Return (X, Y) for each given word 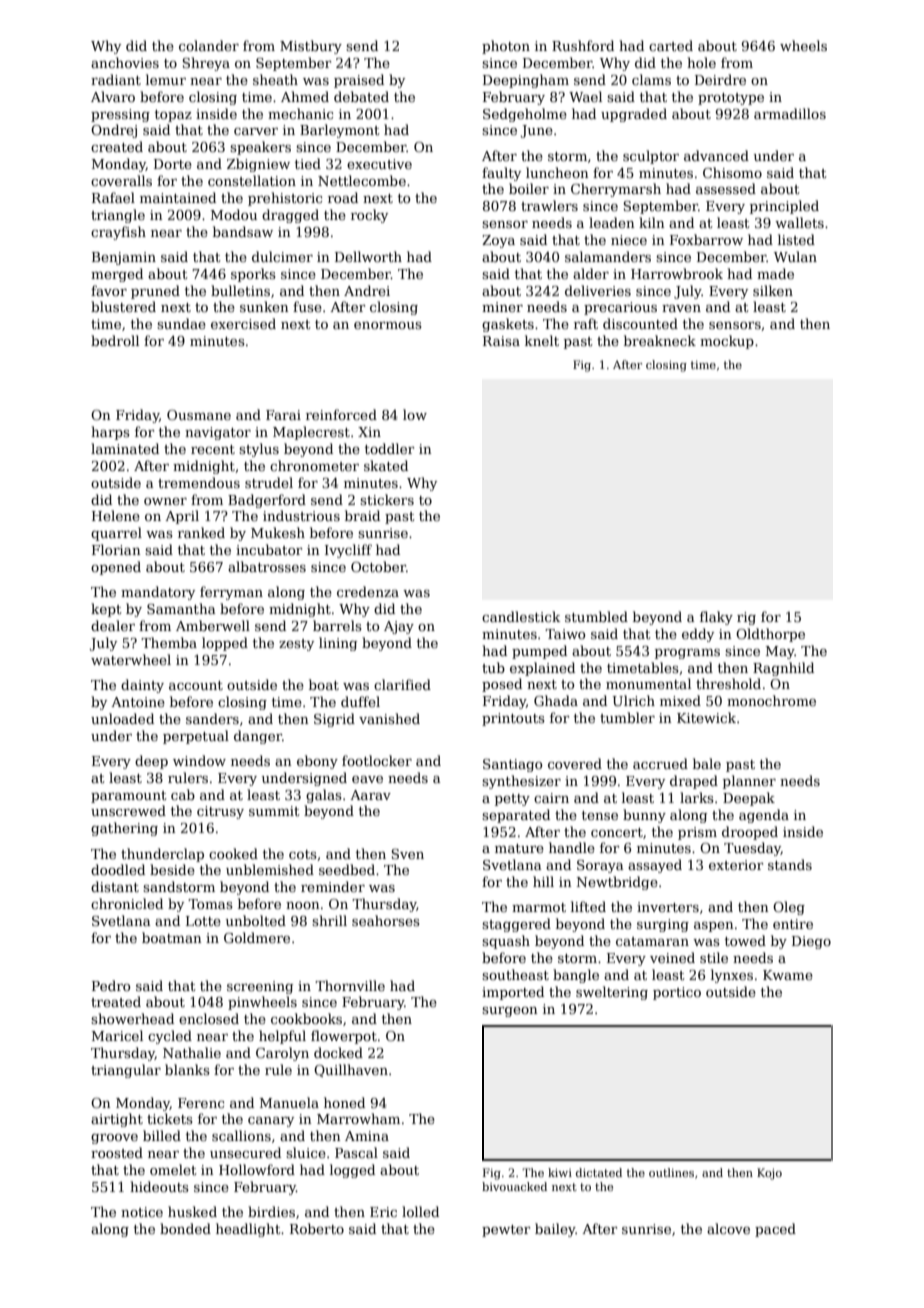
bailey (555, 1230)
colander (209, 45)
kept (106, 610)
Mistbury (311, 47)
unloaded (122, 718)
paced (775, 1230)
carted (671, 45)
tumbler (627, 717)
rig (746, 618)
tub (493, 667)
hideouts (159, 1186)
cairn (551, 798)
